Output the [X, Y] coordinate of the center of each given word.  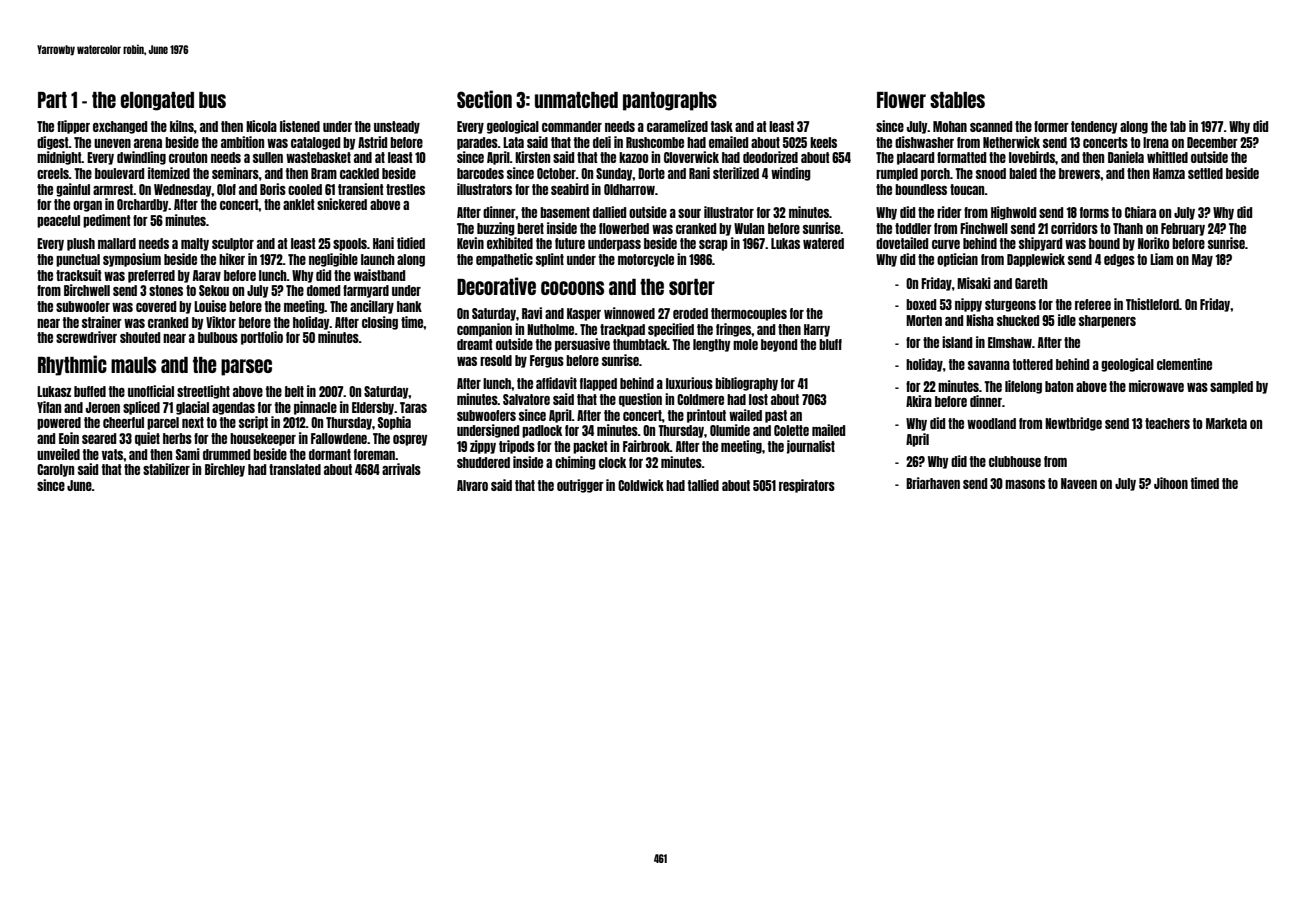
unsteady [397, 127]
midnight [59, 158]
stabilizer [166, 469]
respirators [807, 486]
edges [1119, 260]
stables [957, 100]
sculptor [233, 244]
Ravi [532, 313]
